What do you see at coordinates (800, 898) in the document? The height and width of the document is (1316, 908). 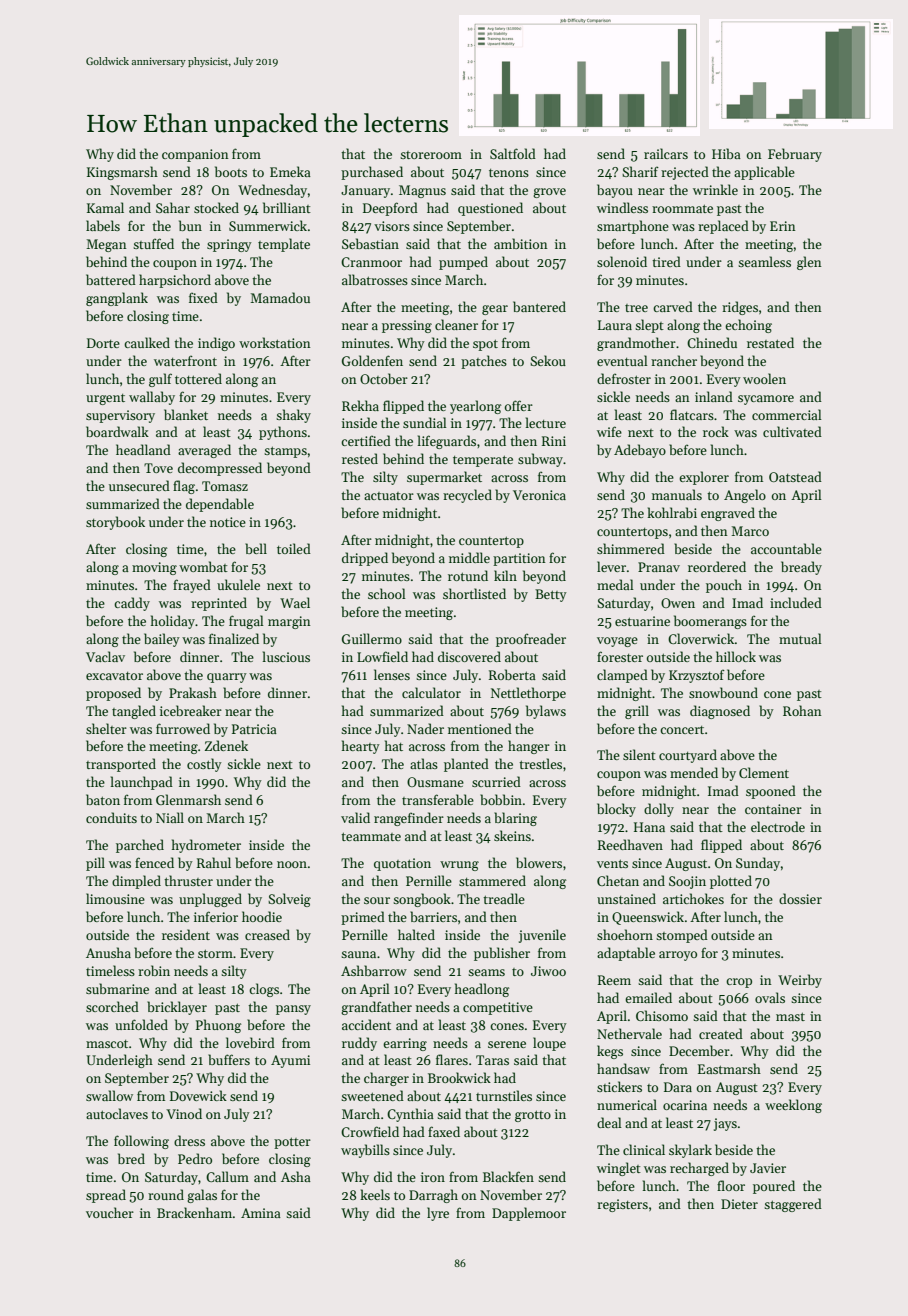 I see `dossier` at bounding box center [800, 898].
